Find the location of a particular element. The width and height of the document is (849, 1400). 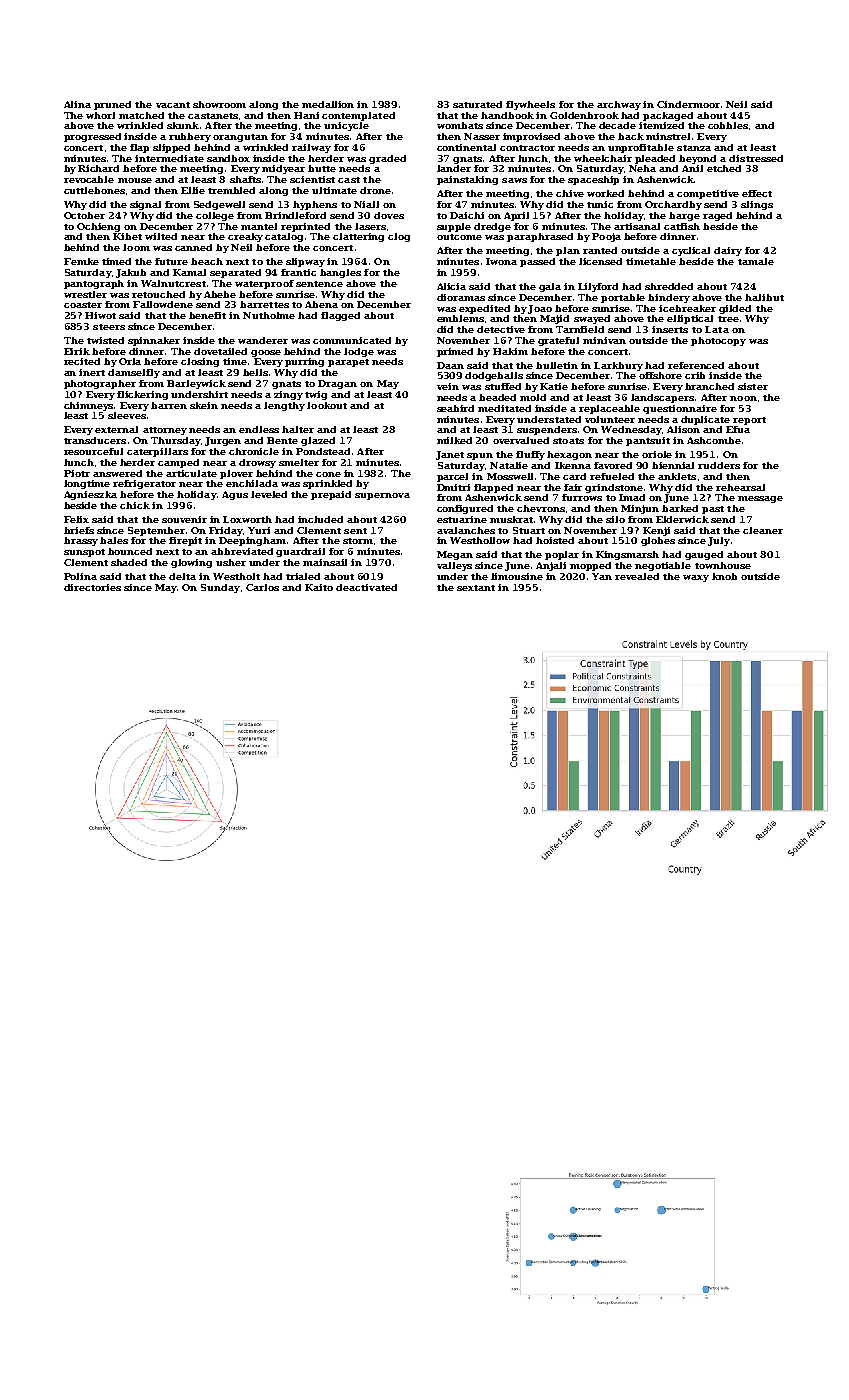

Neha is located at coordinates (642, 168).
